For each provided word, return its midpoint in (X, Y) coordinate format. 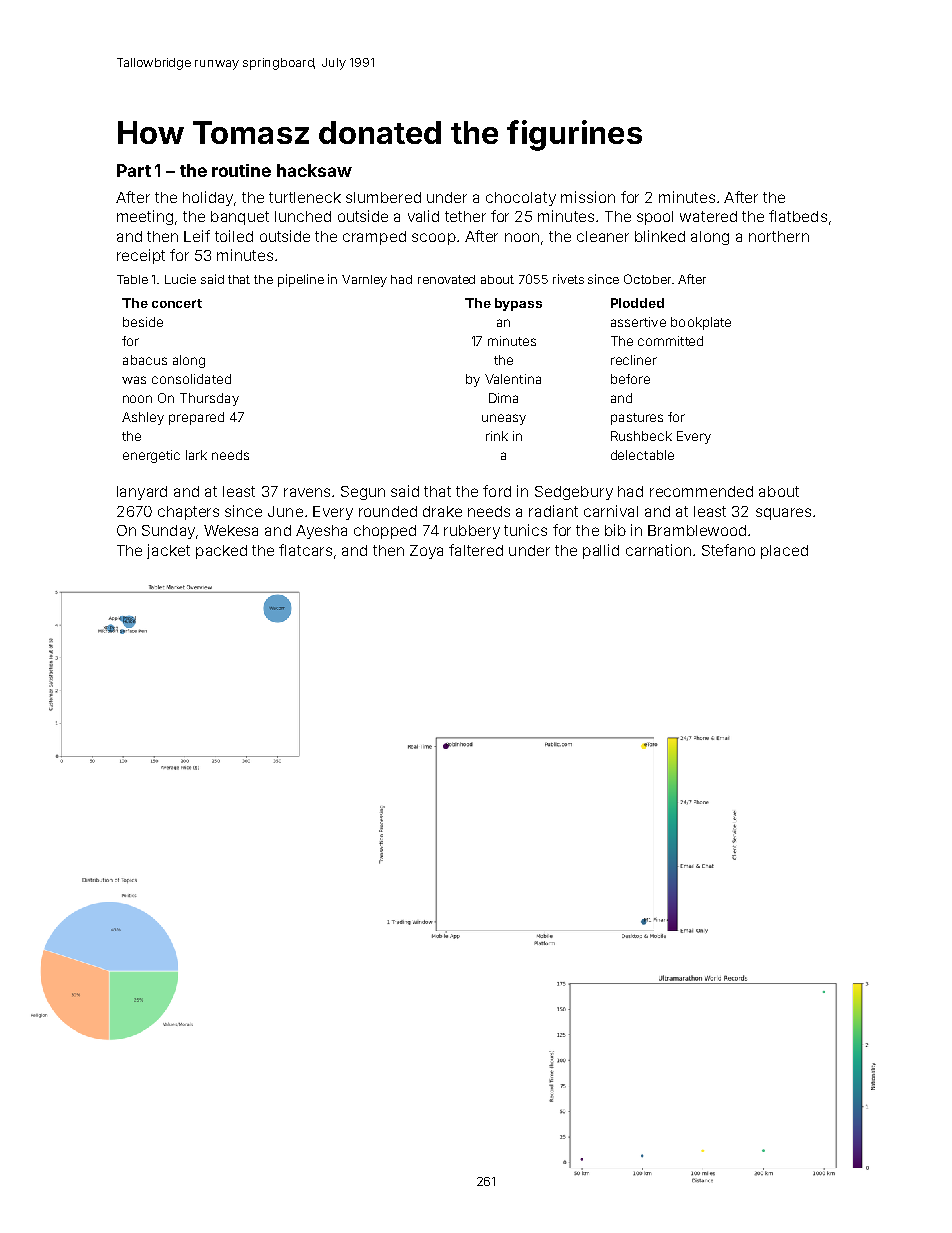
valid (423, 216)
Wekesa (231, 530)
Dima (503, 398)
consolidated (191, 379)
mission (588, 197)
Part (134, 170)
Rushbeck (641, 436)
